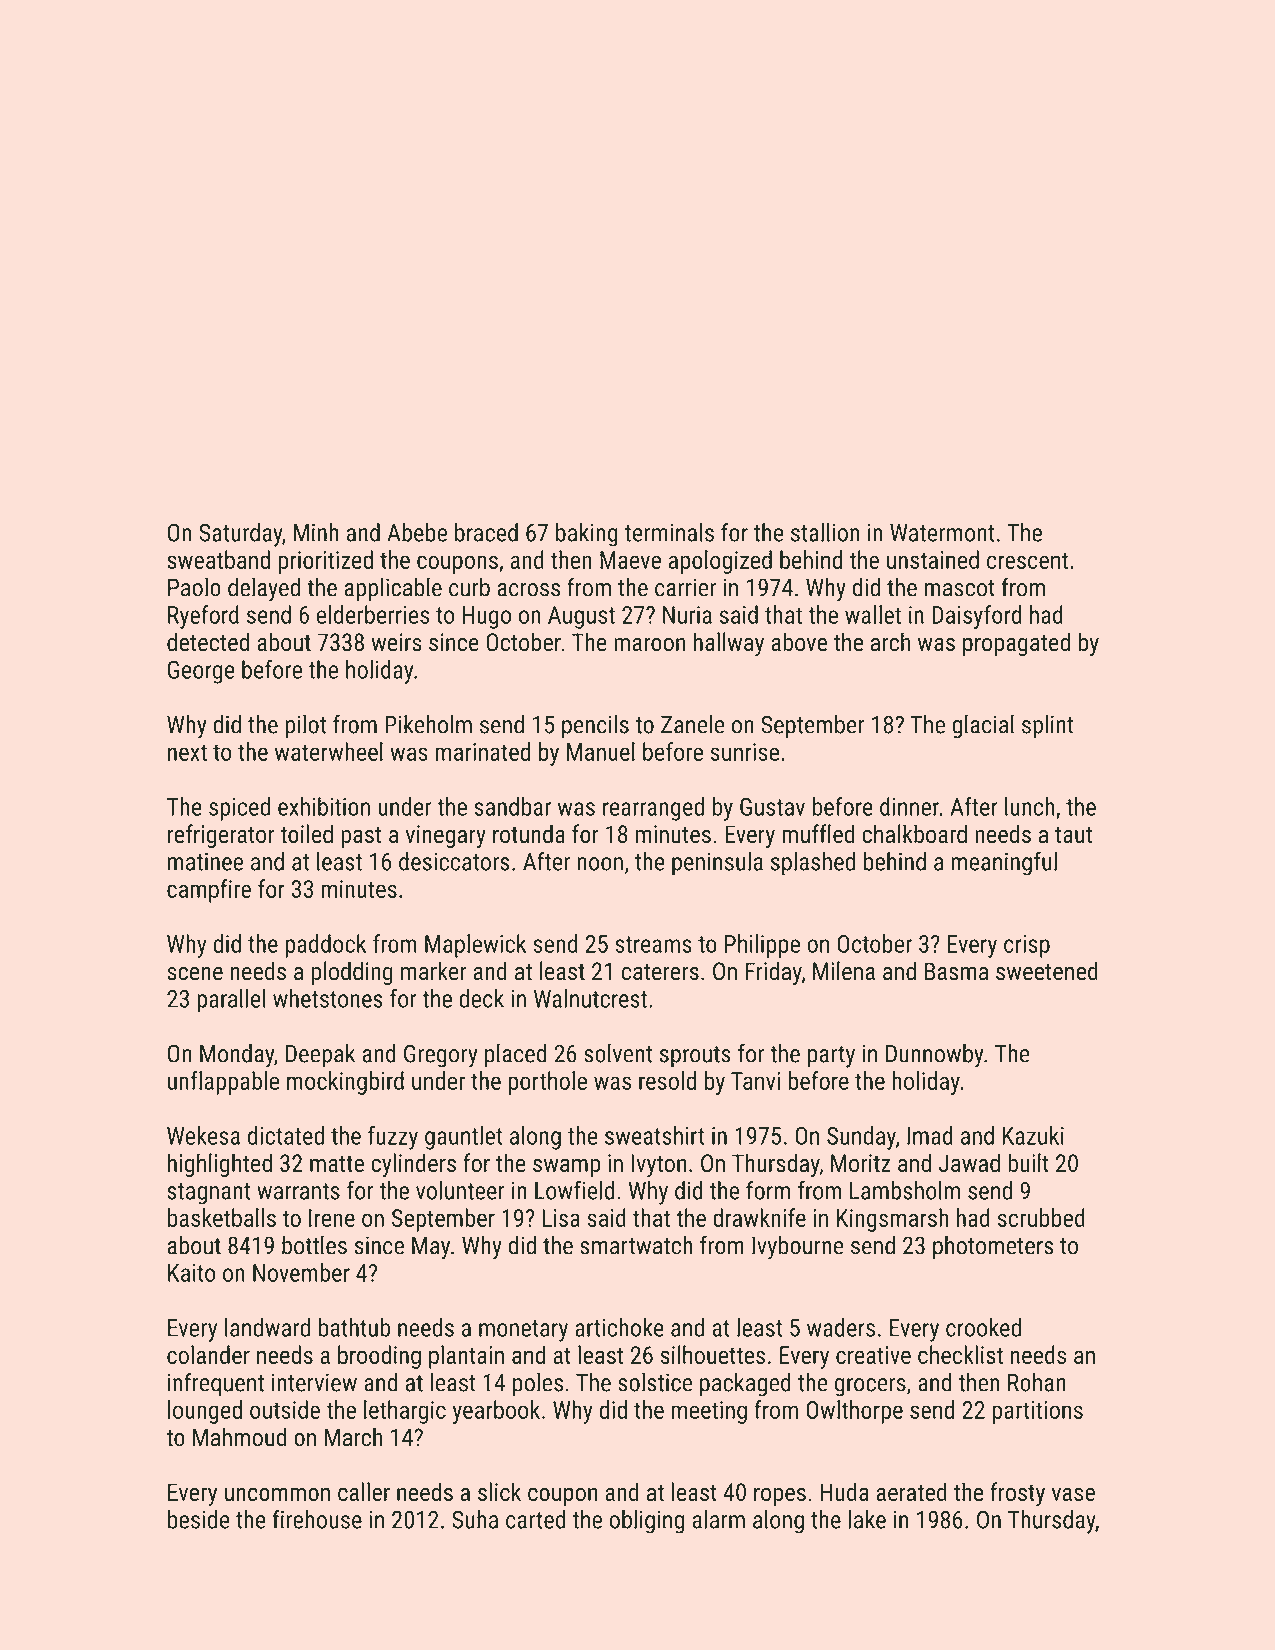  Describe the element at coordinates (463, 1138) in the screenshot. I see `gauntlet` at that location.
